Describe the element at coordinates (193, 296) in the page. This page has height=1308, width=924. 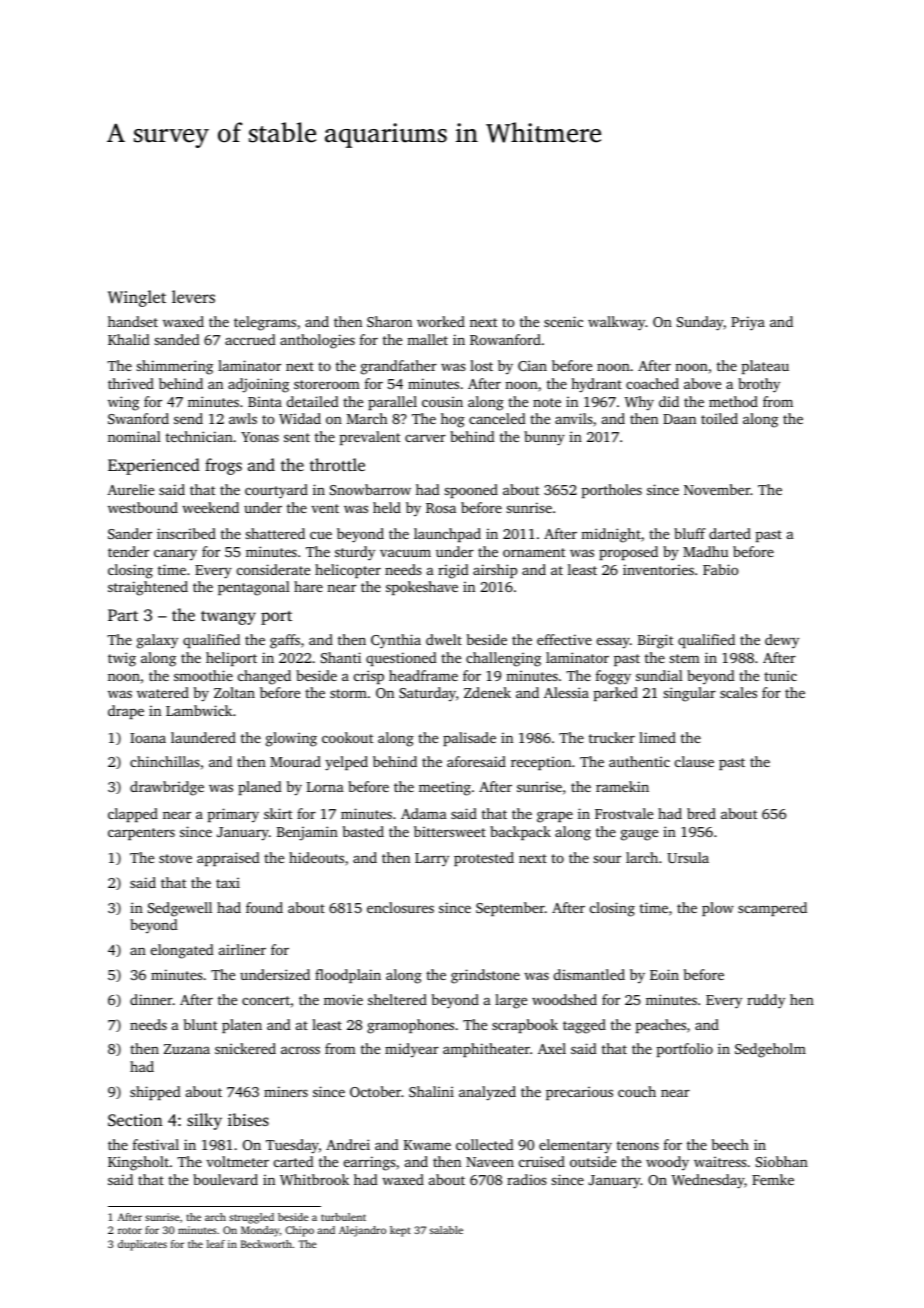
I see `levers` at that location.
